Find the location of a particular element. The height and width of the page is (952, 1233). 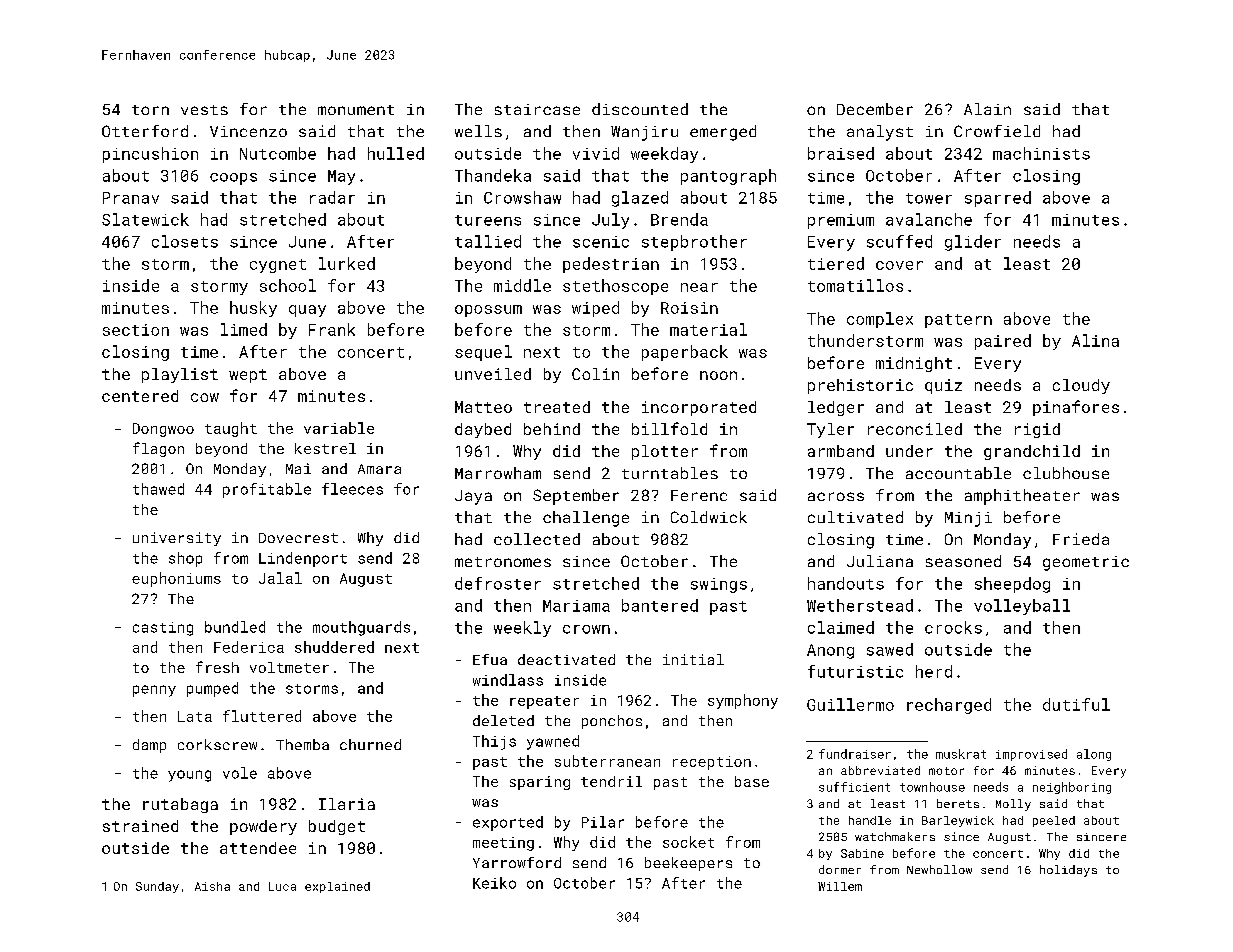

Sunday is located at coordinates (157, 887).
